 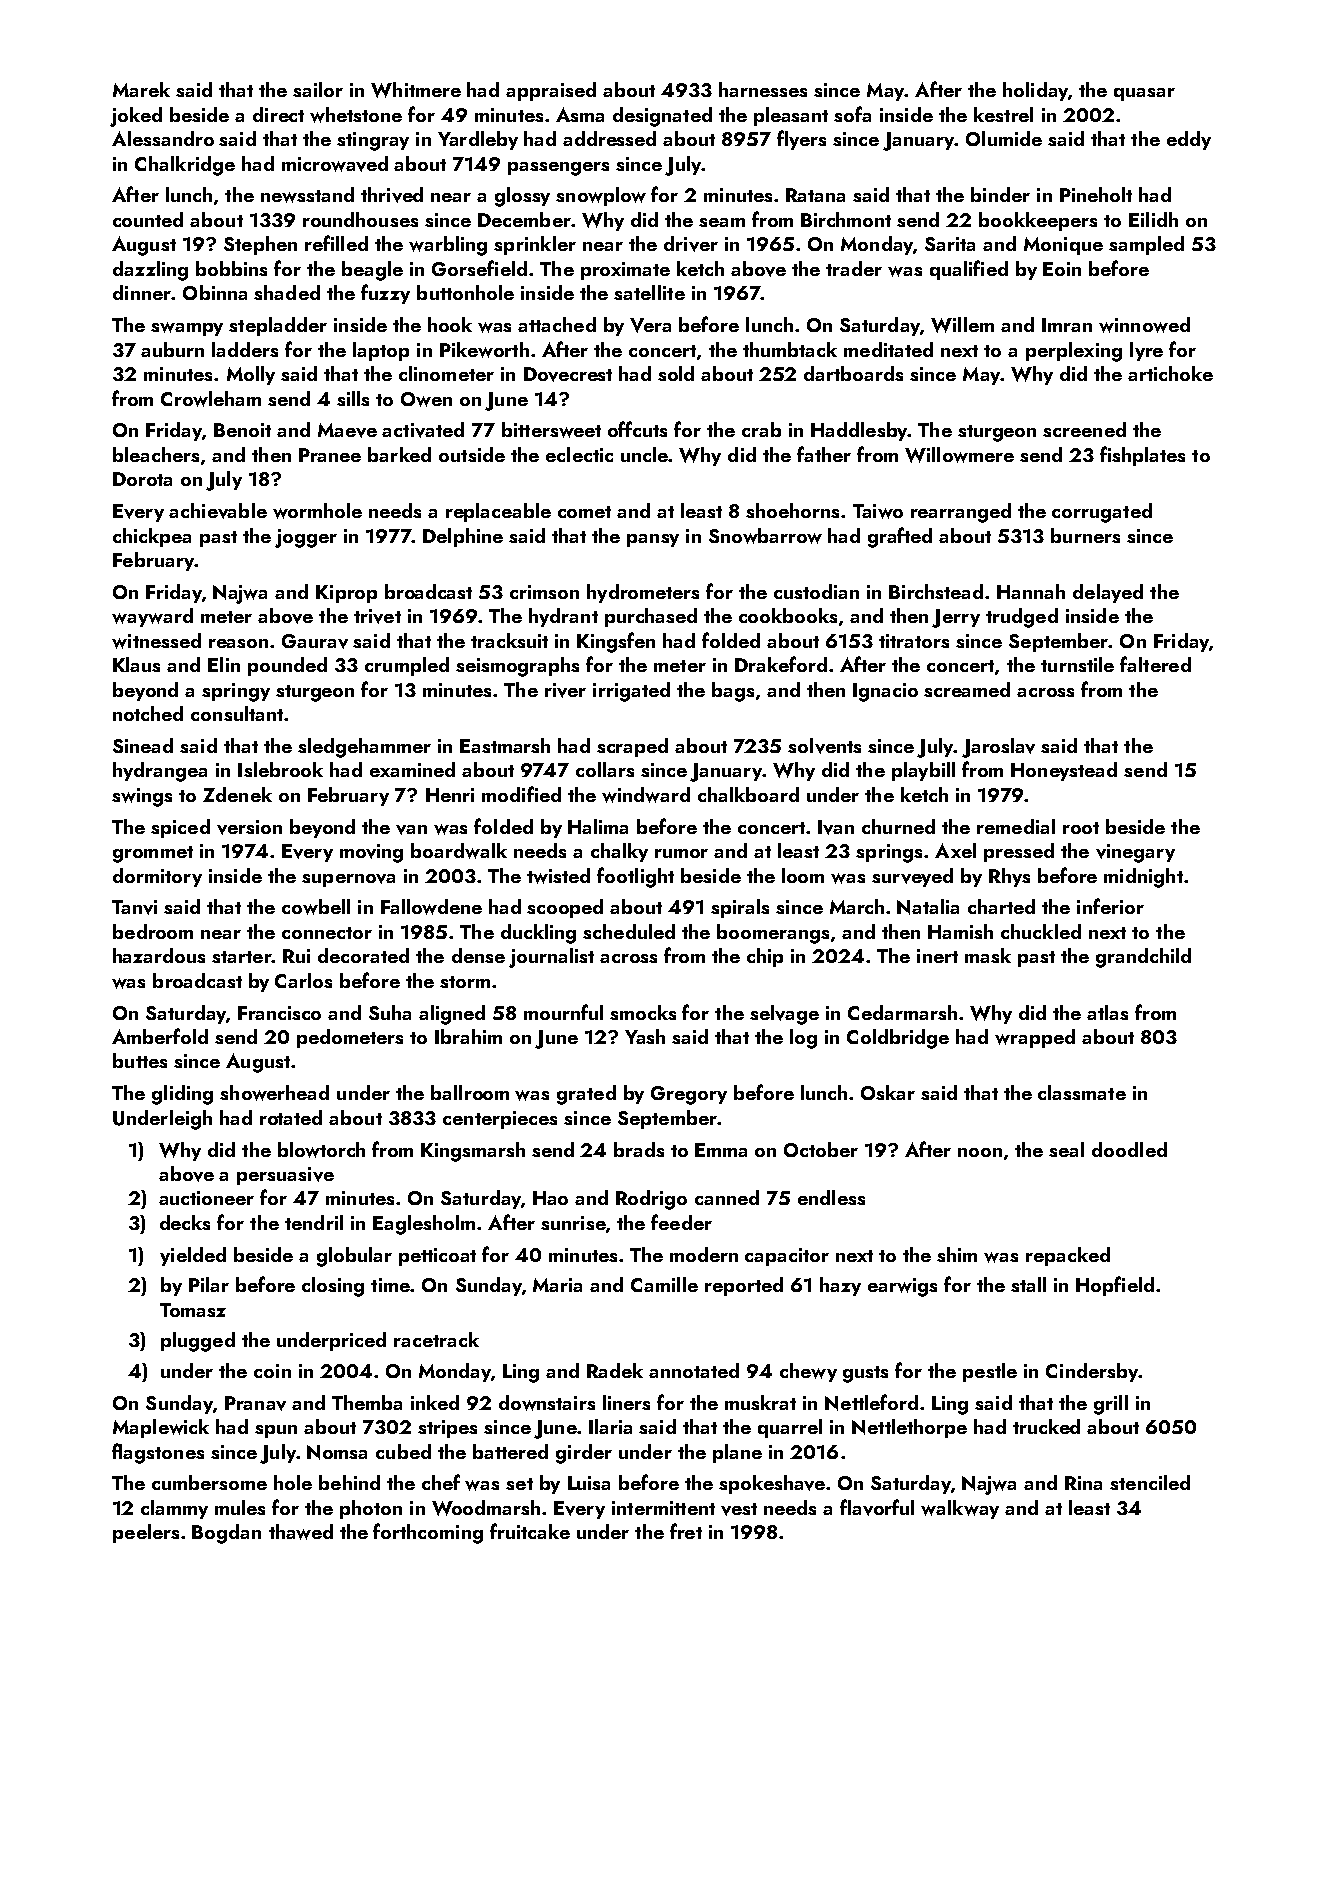 I want to click on sailor, so click(x=318, y=89).
